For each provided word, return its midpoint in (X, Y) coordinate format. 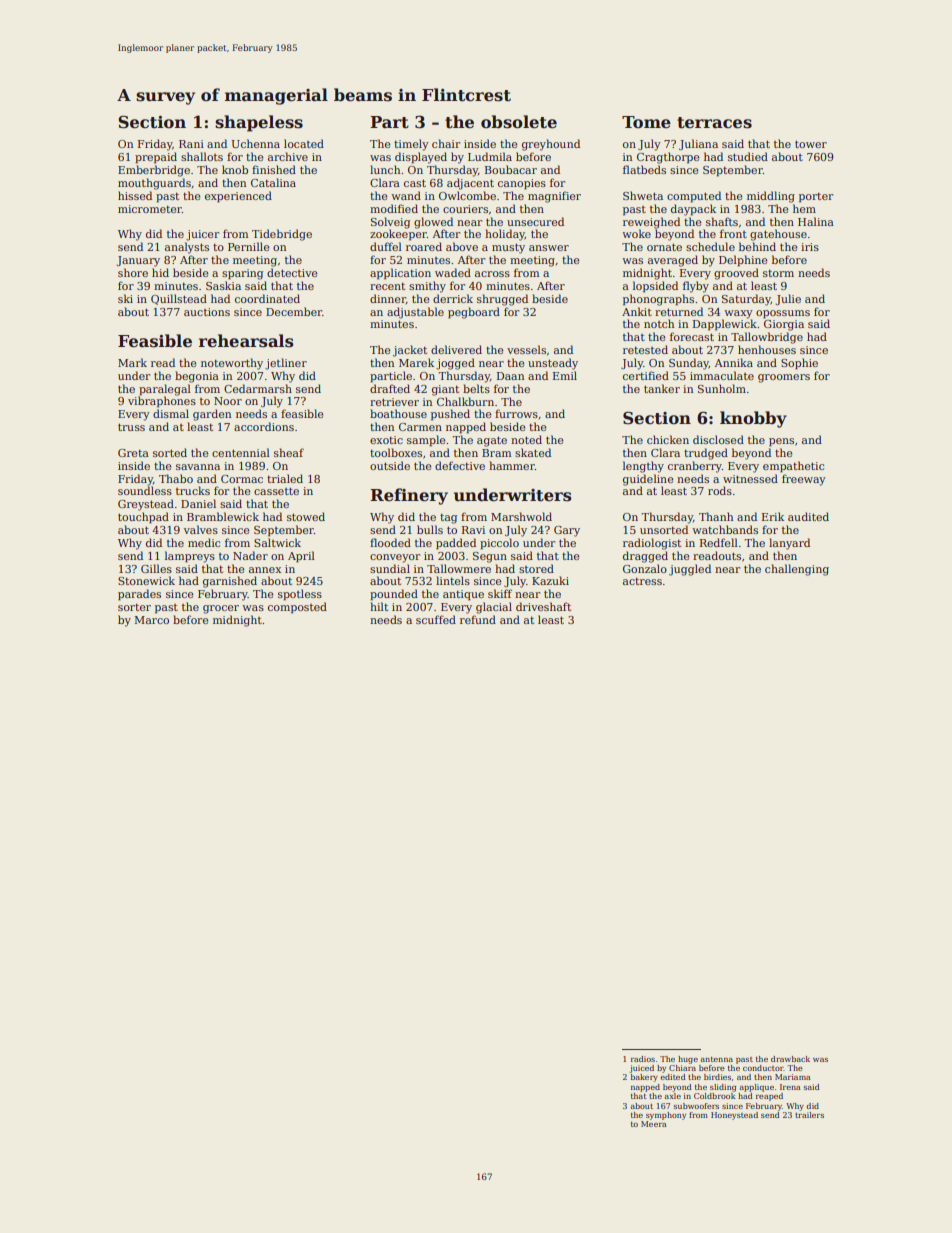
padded (456, 544)
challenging (797, 570)
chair (446, 143)
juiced (641, 1069)
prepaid (156, 158)
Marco (151, 620)
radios (643, 1059)
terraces (714, 123)
